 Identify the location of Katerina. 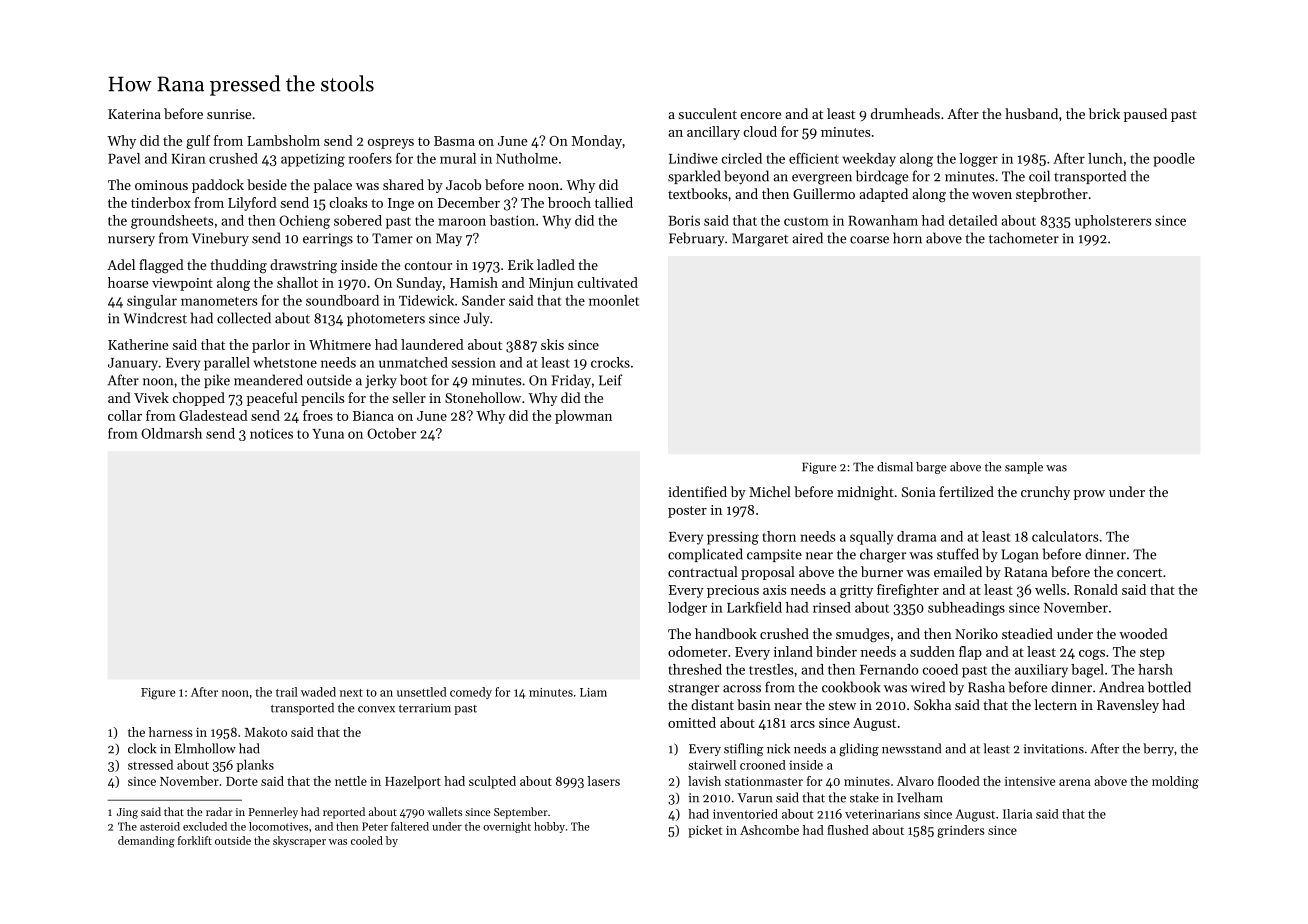
(134, 114).
